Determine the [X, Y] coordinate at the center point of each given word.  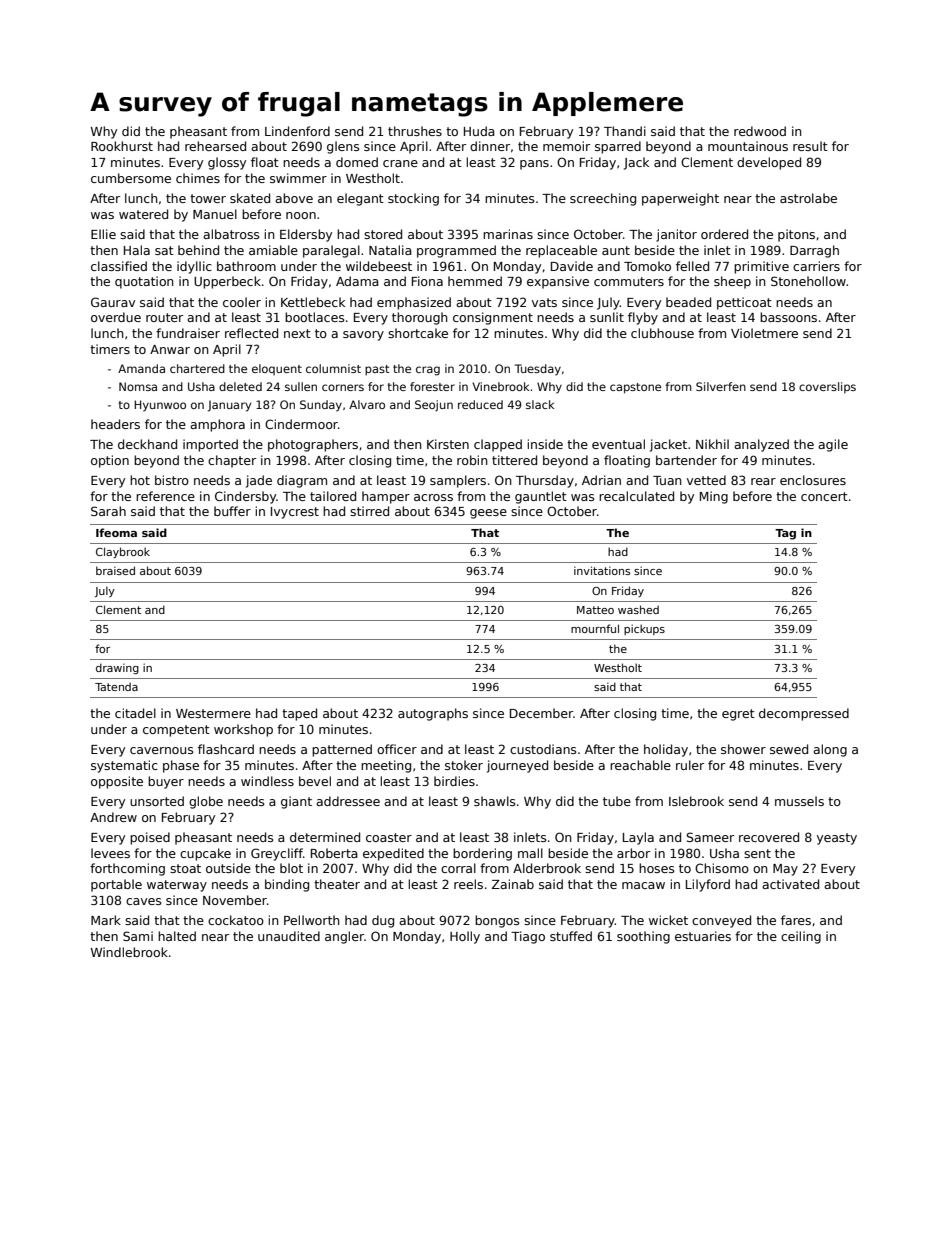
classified [119, 266]
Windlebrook [129, 952]
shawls [495, 801]
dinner [490, 146]
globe [206, 802]
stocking [413, 199]
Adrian [601, 480]
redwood [760, 131]
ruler [690, 765]
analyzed [761, 445]
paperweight [680, 199]
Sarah [108, 511]
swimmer [298, 178]
